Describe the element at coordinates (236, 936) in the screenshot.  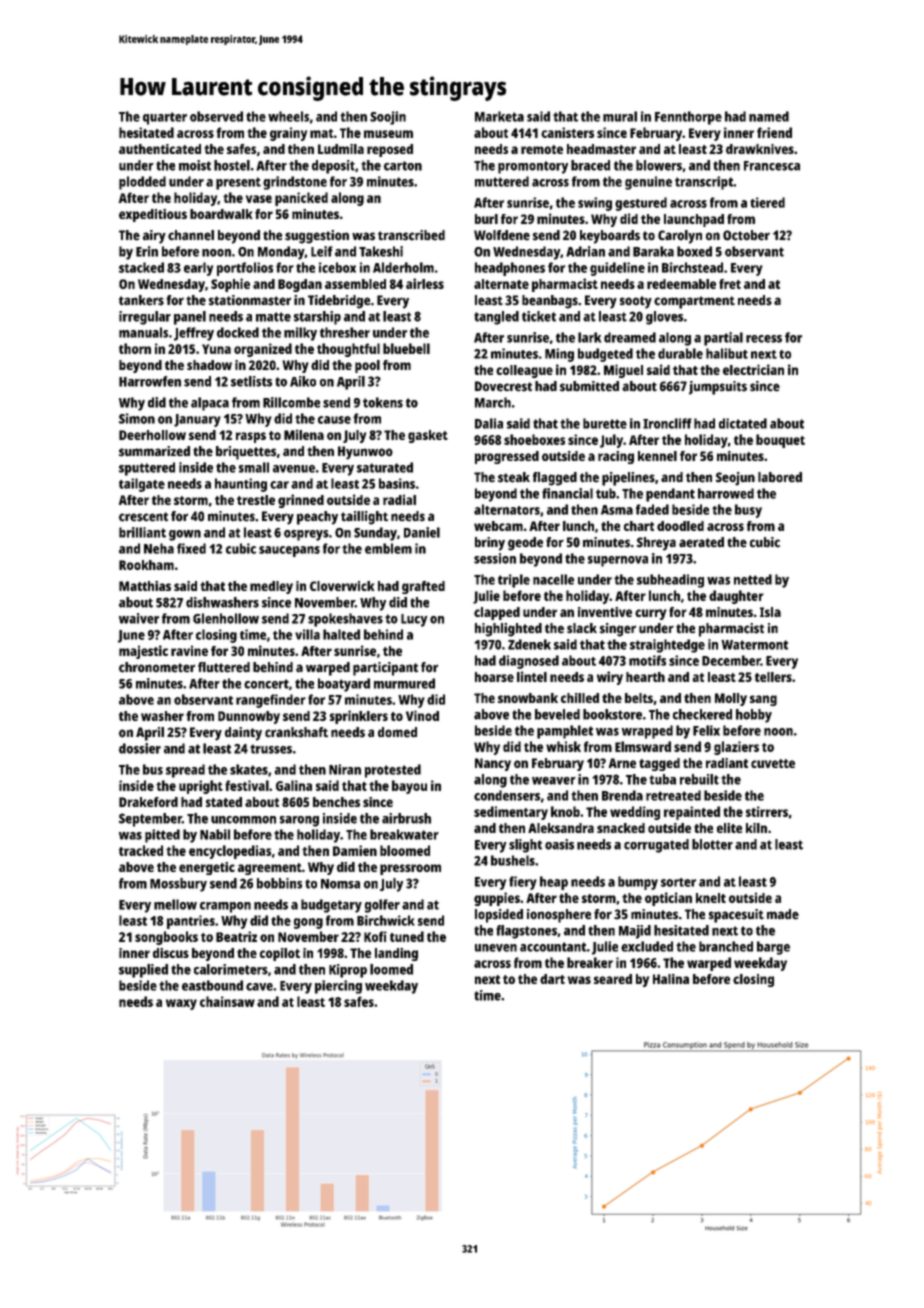
I see `Beatriz` at that location.
